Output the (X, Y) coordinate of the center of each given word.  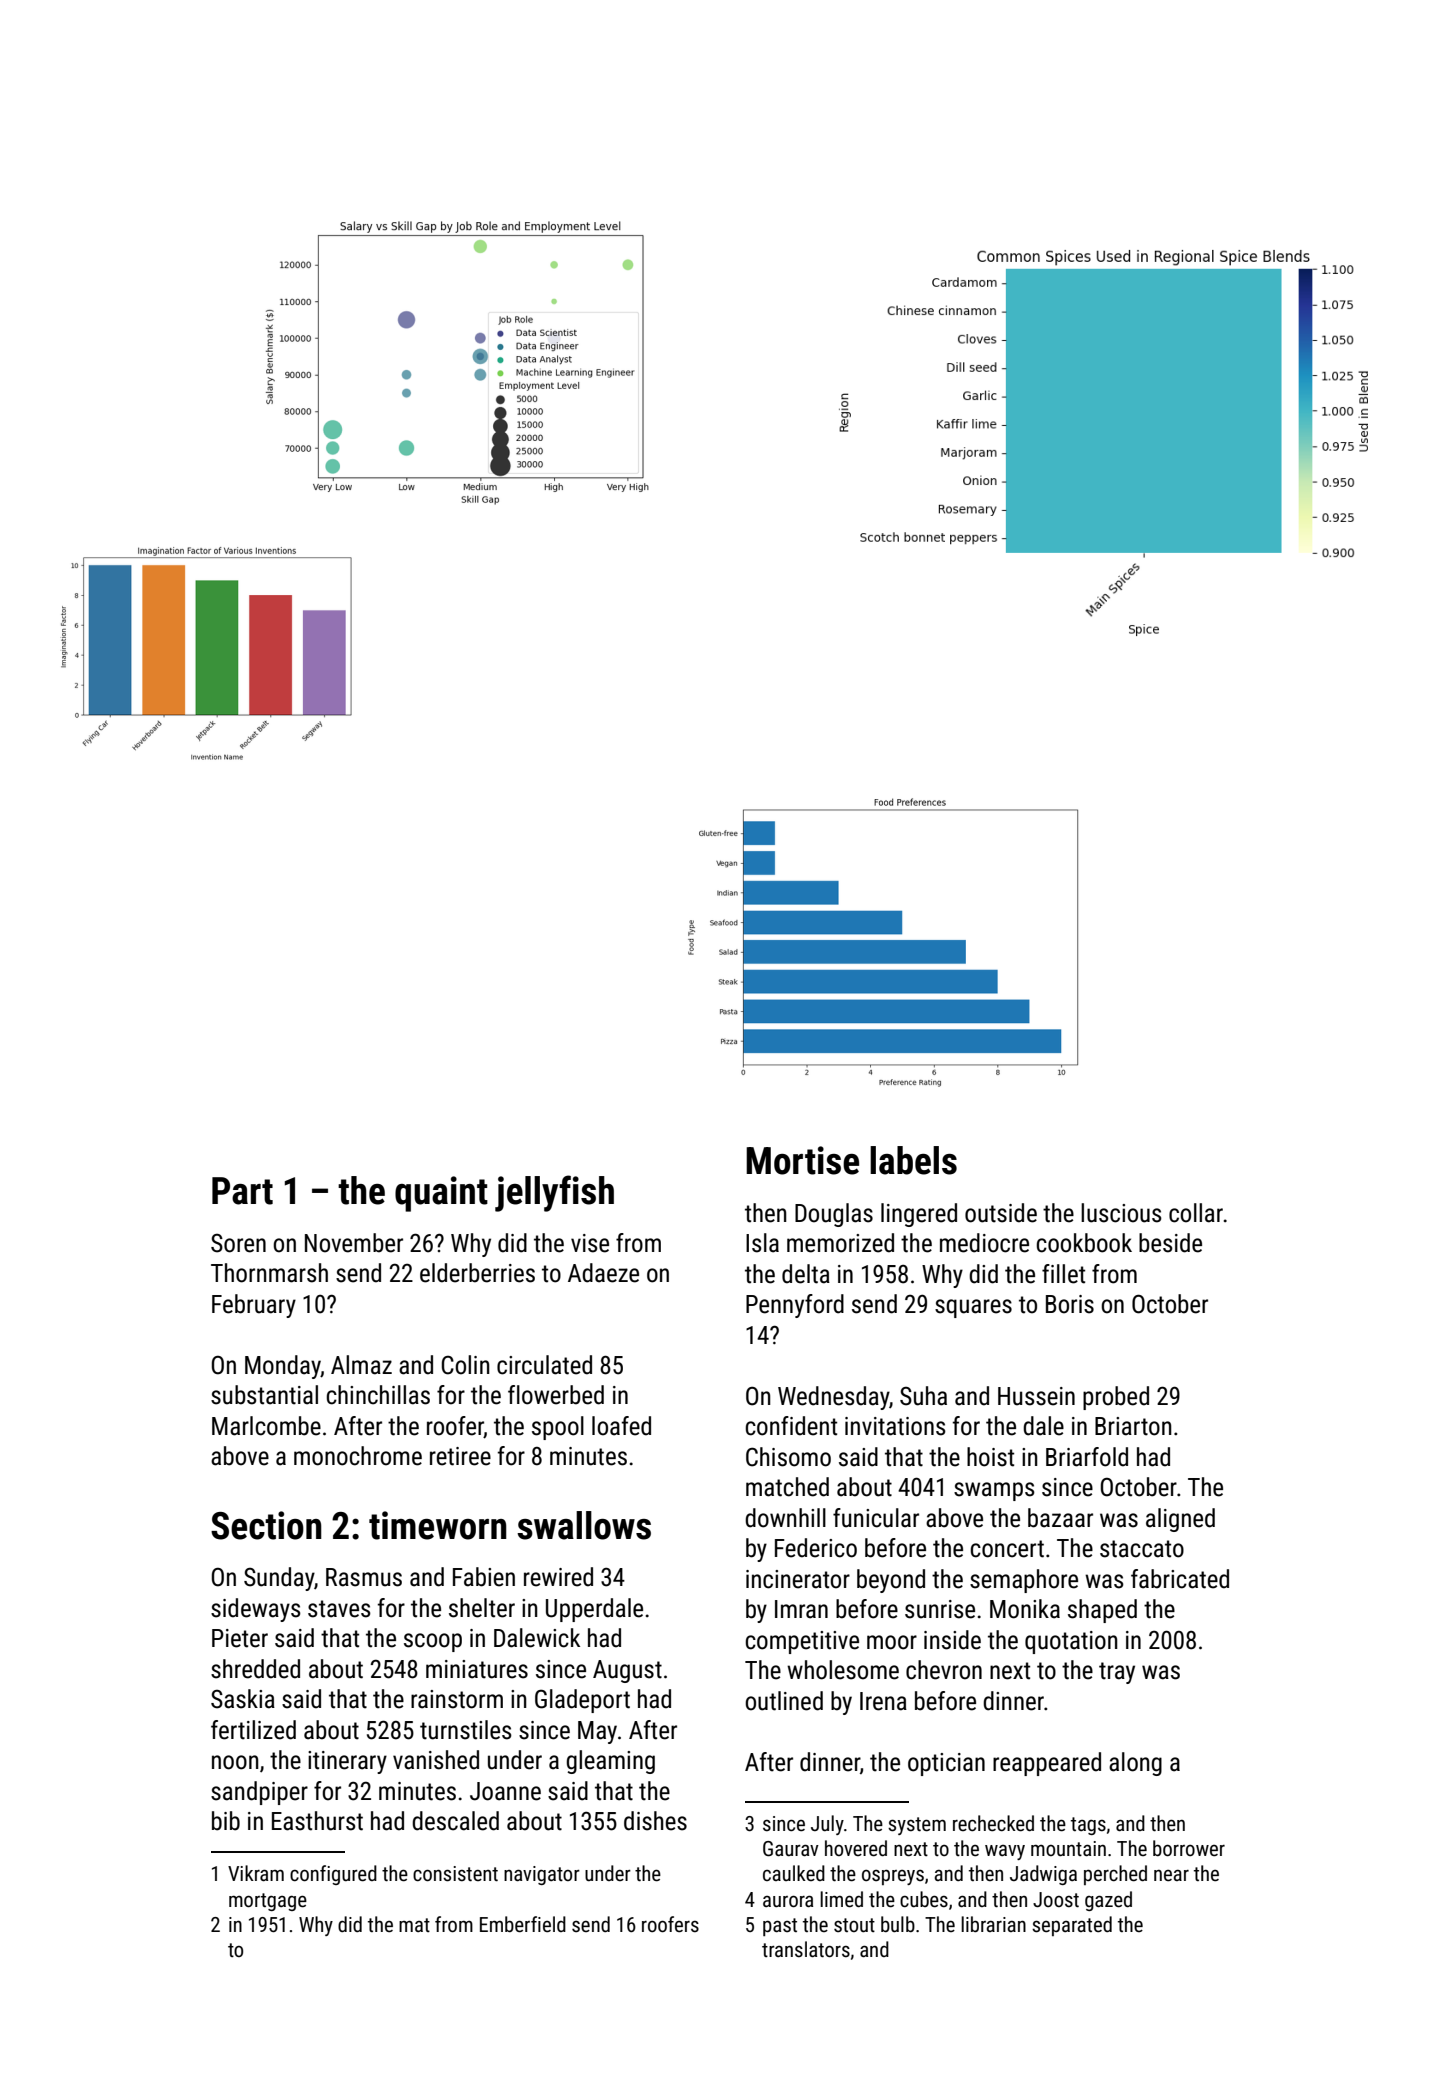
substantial (264, 1395)
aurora (788, 1901)
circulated (544, 1365)
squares (973, 1308)
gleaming (611, 1762)
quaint (441, 1194)
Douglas (834, 1215)
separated (1072, 1926)
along (1135, 1764)
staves (339, 1609)
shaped (1102, 1611)
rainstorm (457, 1699)
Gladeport (582, 1701)
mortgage (268, 1902)
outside (1001, 1213)
